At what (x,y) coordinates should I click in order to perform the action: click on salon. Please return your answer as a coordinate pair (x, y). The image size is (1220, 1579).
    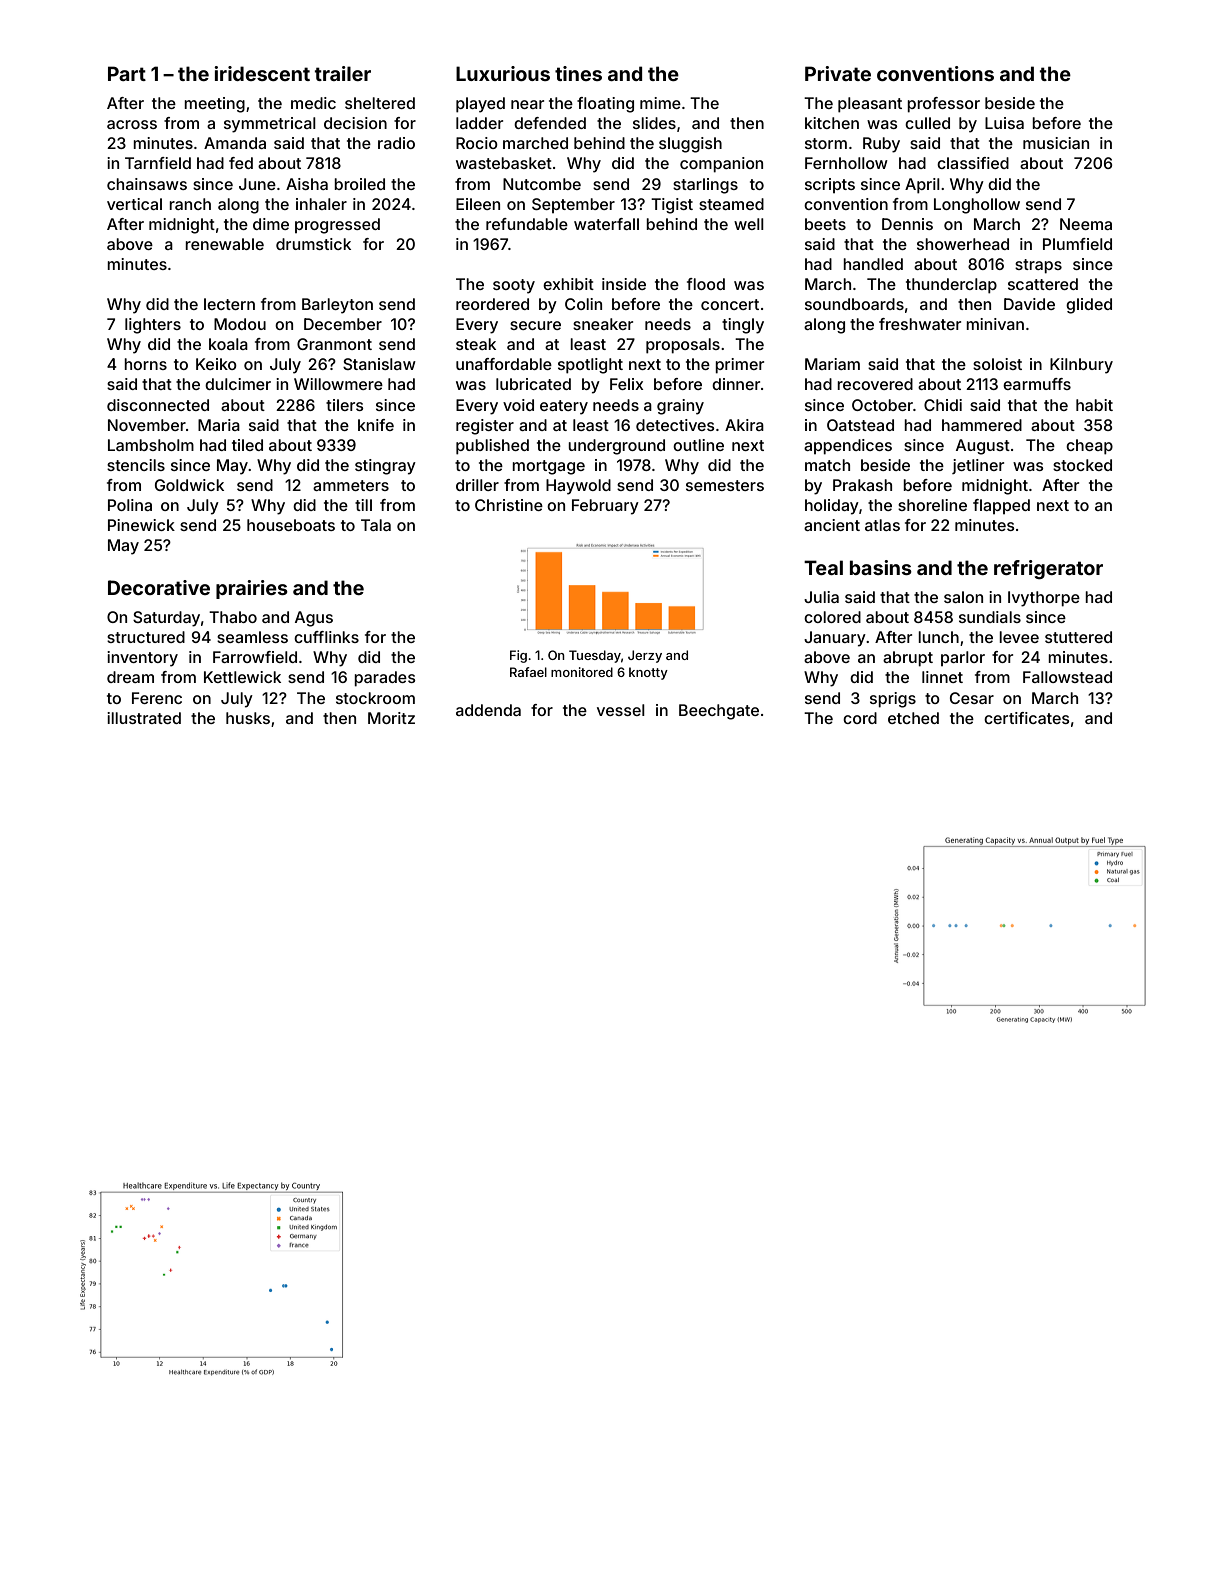
    Looking at the image, I should click on (963, 597).
